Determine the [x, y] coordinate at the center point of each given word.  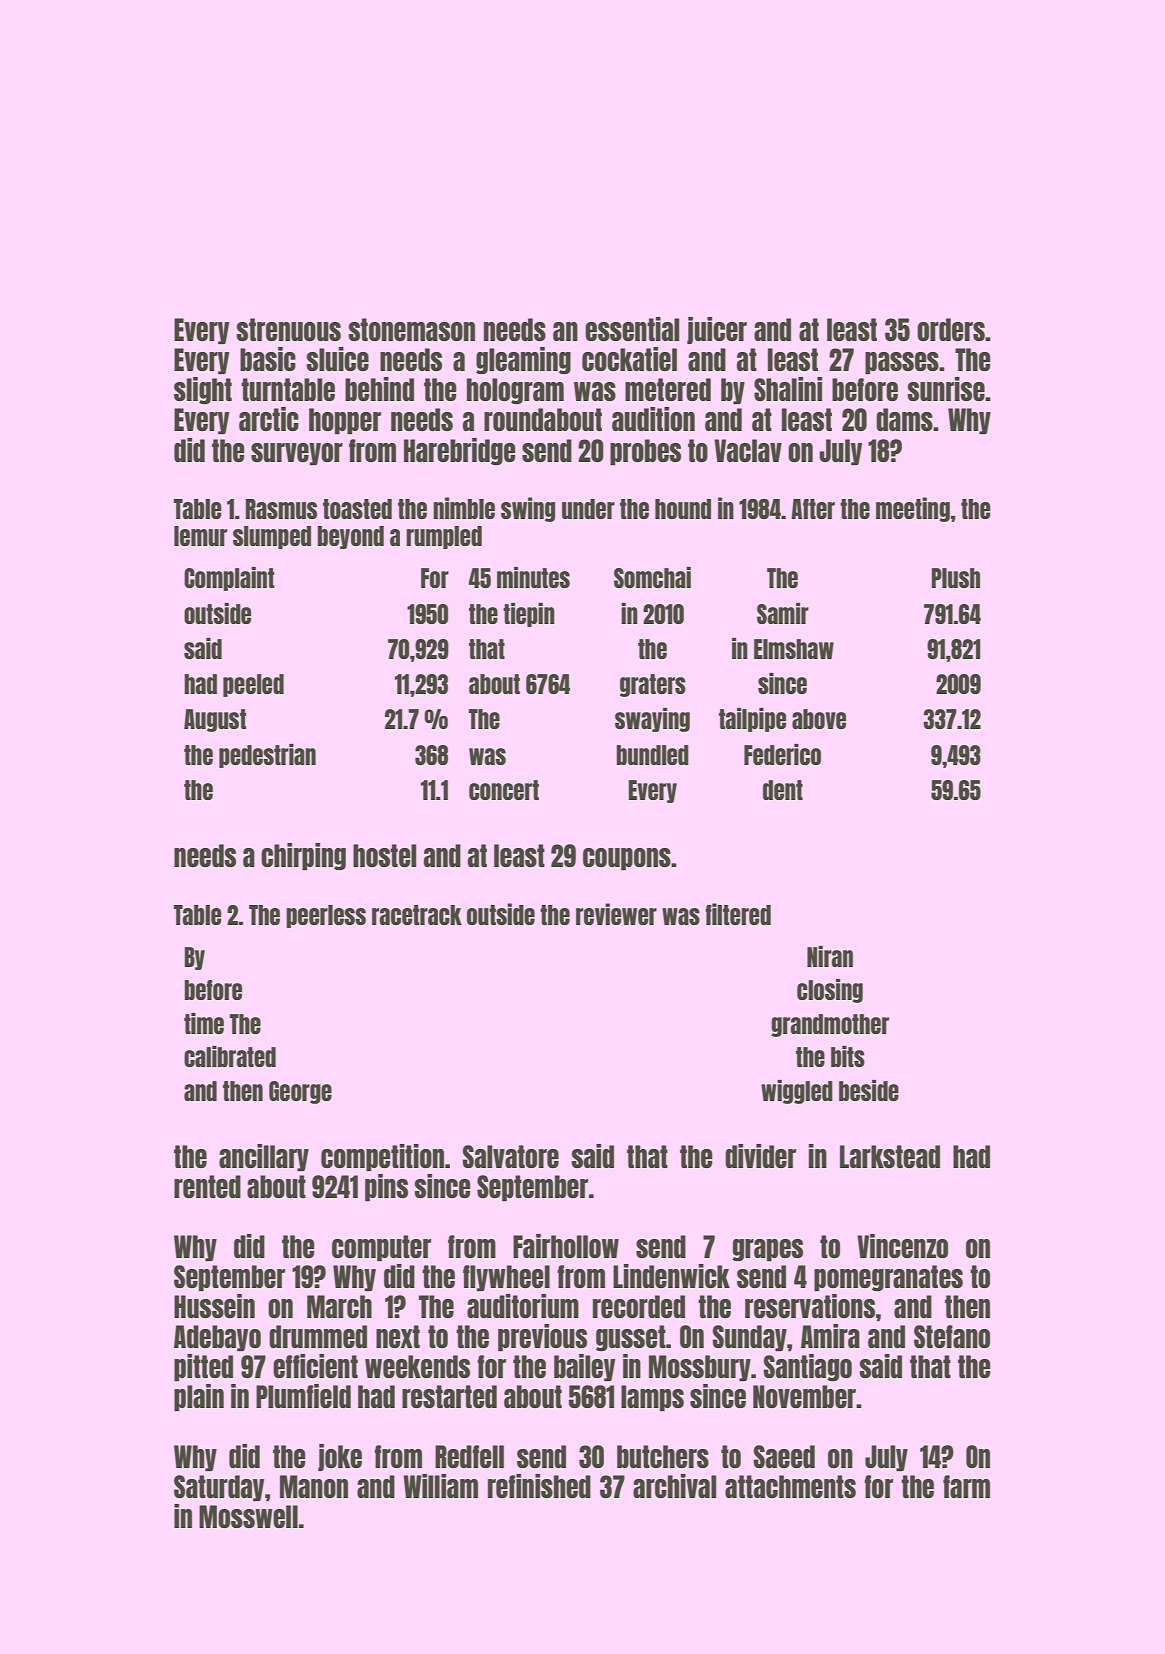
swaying [652, 720]
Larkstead [890, 1156]
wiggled [797, 1092]
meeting [913, 509]
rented [207, 1186]
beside [869, 1090]
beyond [350, 537]
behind [379, 389]
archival [674, 1486]
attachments [790, 1486]
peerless [326, 916]
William [440, 1486]
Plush [956, 578]
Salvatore [511, 1156]
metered [668, 389]
